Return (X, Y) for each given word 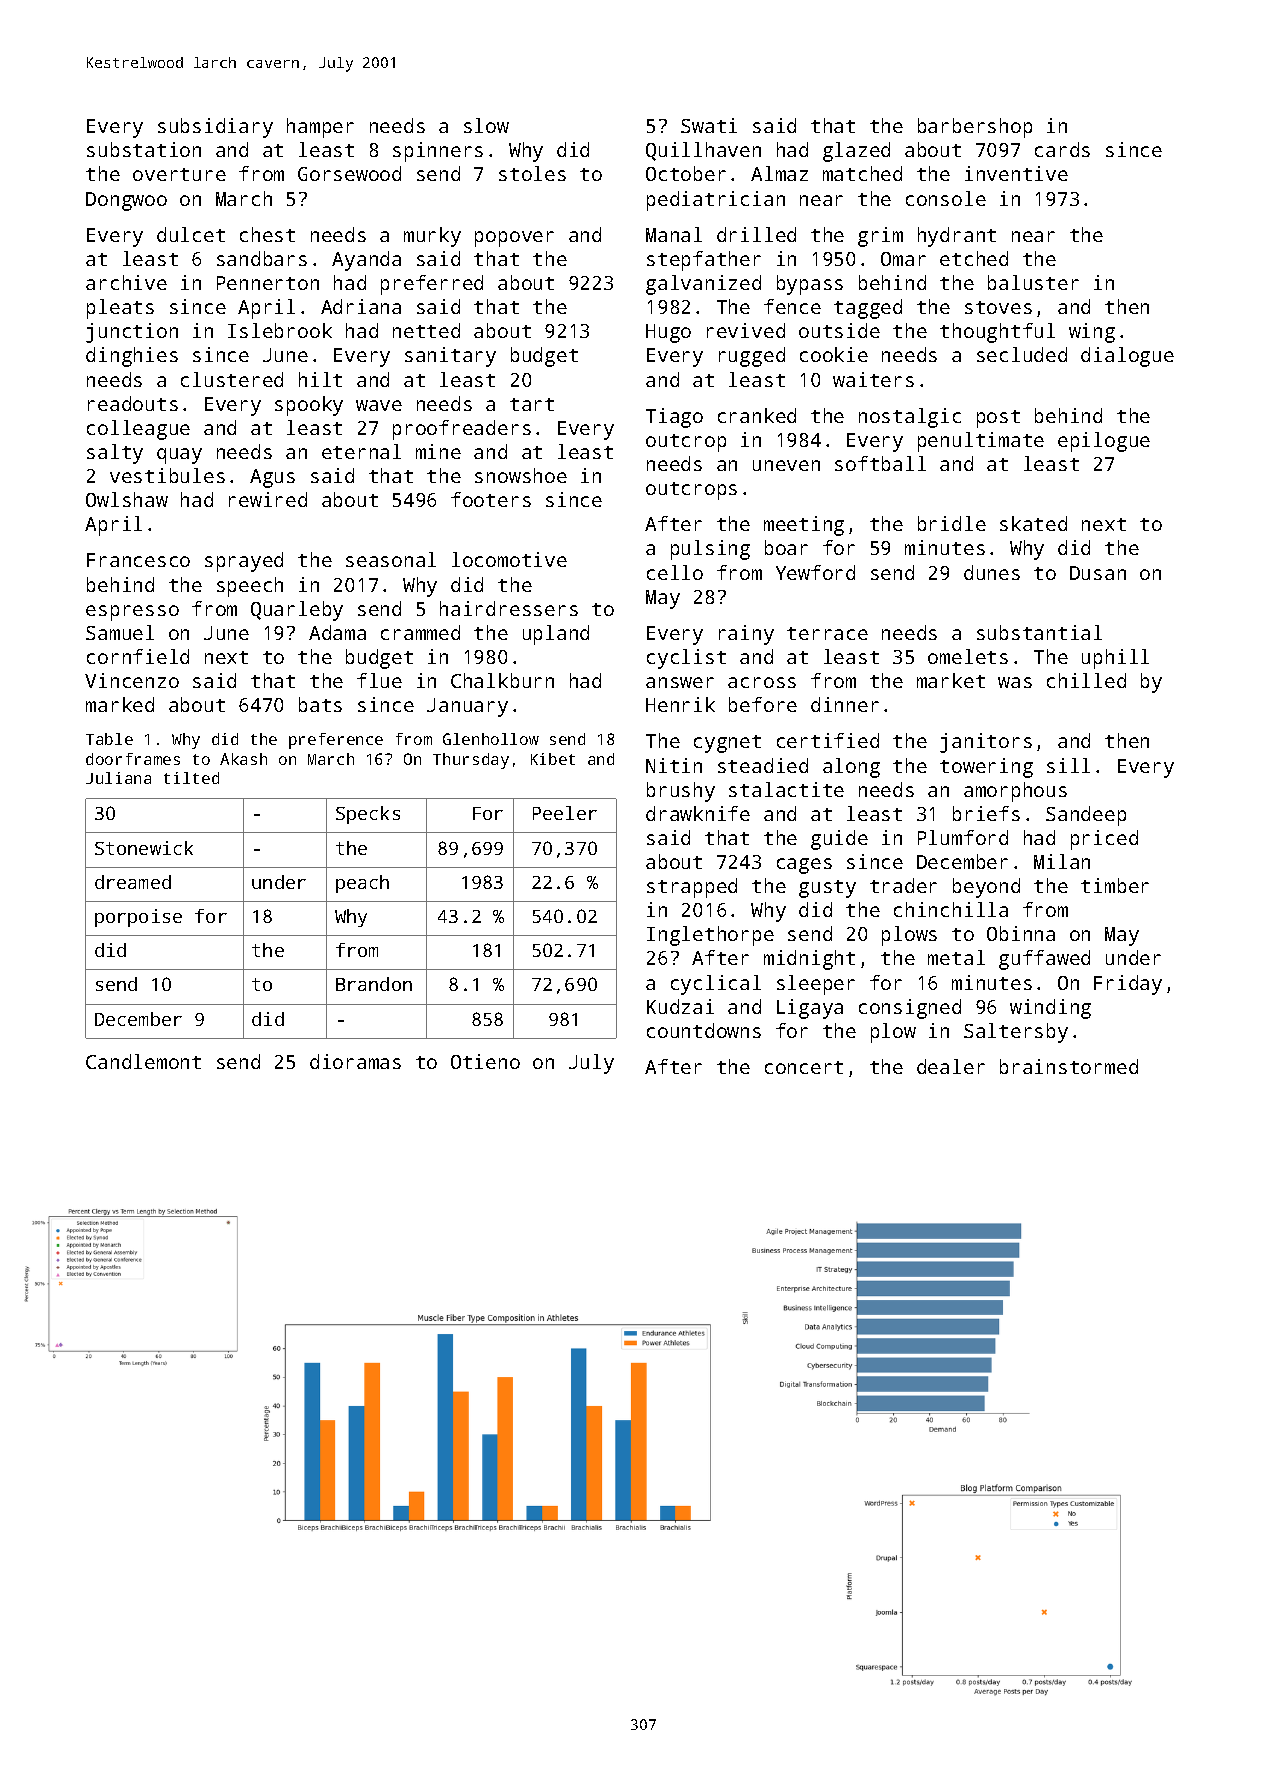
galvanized (703, 285)
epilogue (1104, 442)
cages (804, 866)
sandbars (262, 258)
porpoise (138, 918)
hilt (320, 379)
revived (746, 330)
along (851, 768)
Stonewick (144, 848)
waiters (873, 379)
